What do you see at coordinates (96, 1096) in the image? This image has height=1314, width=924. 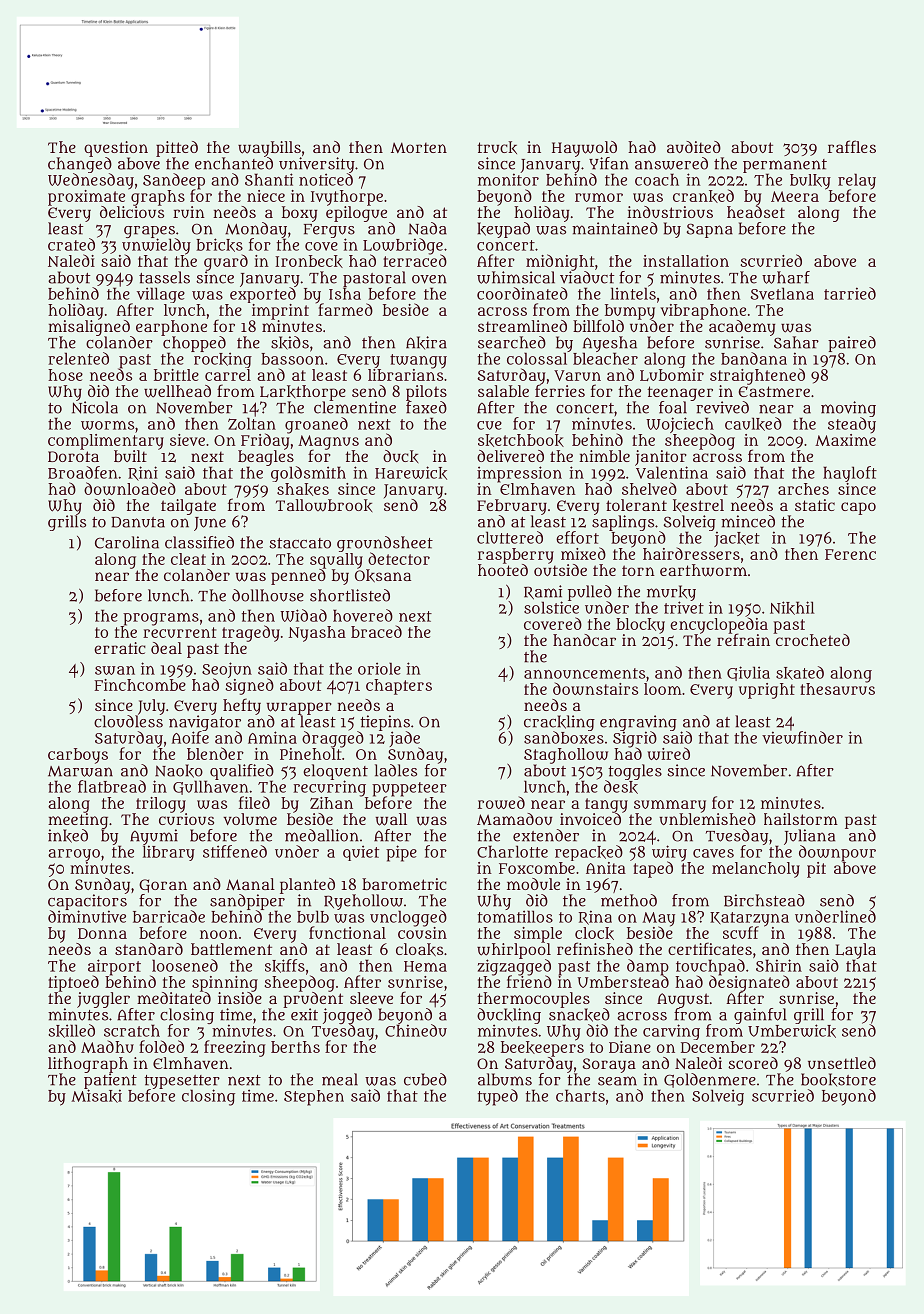 I see `Misaki` at bounding box center [96, 1096].
